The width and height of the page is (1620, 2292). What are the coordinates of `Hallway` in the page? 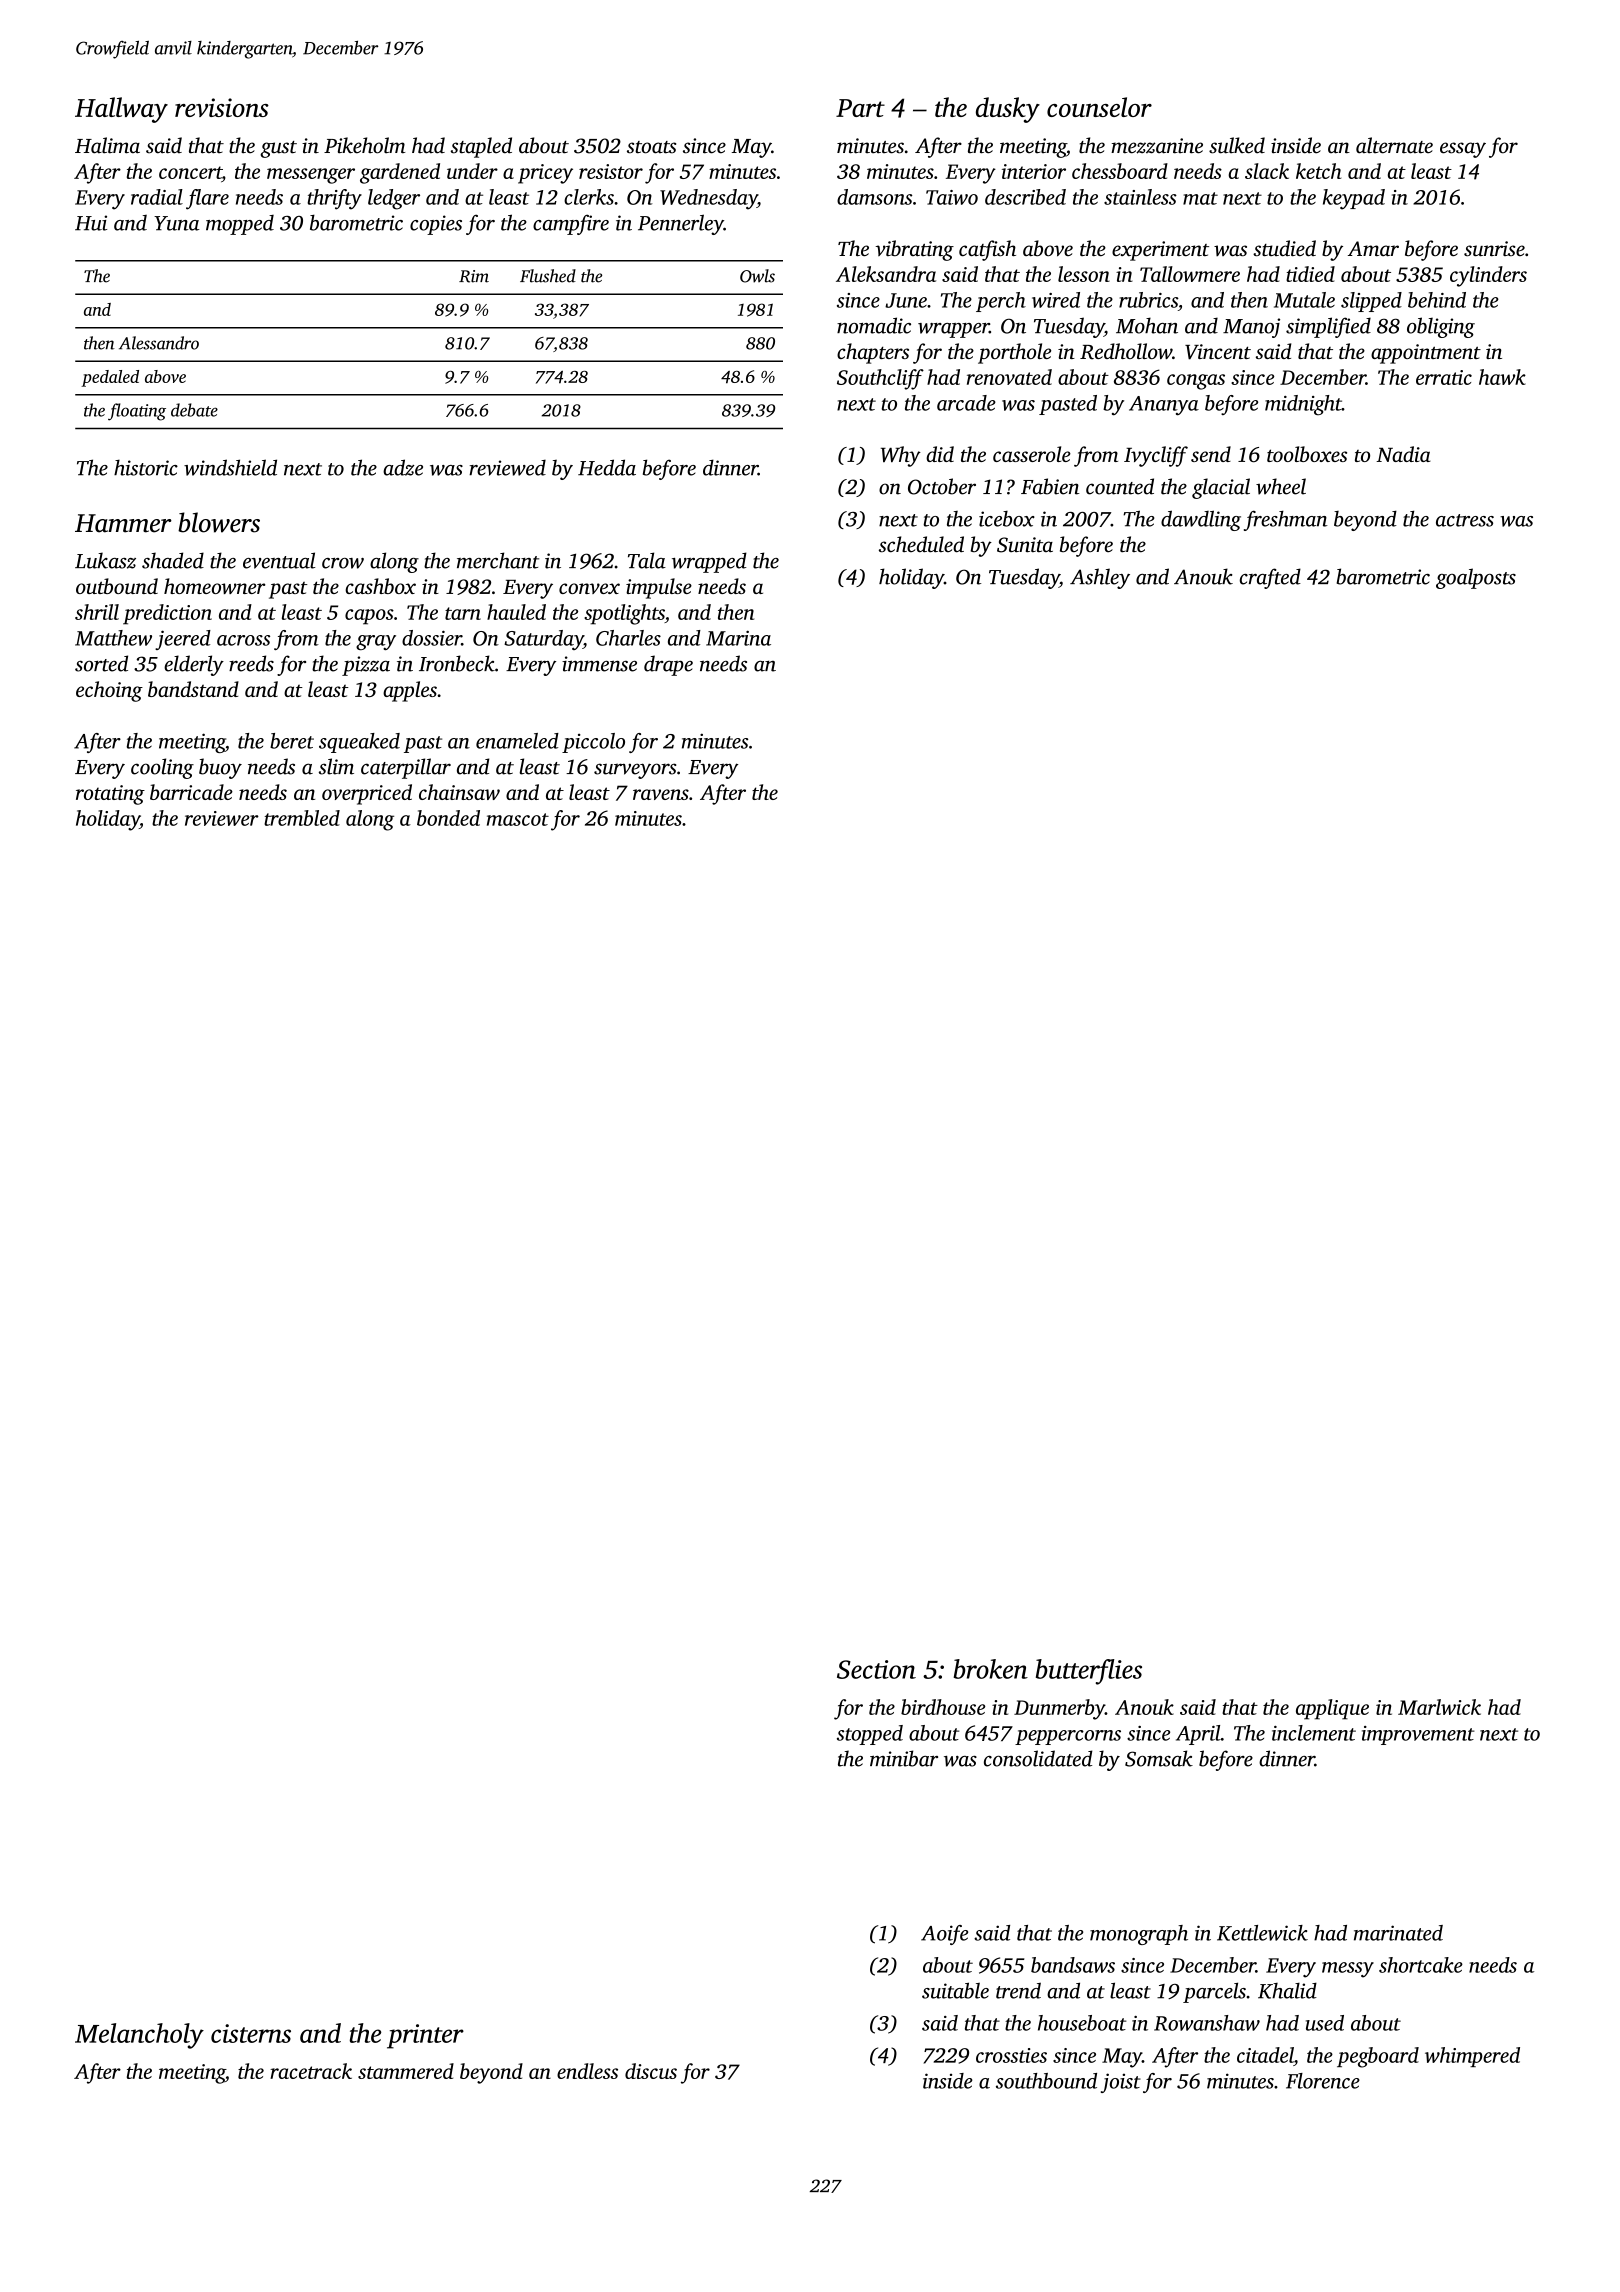 It's located at (121, 110).
